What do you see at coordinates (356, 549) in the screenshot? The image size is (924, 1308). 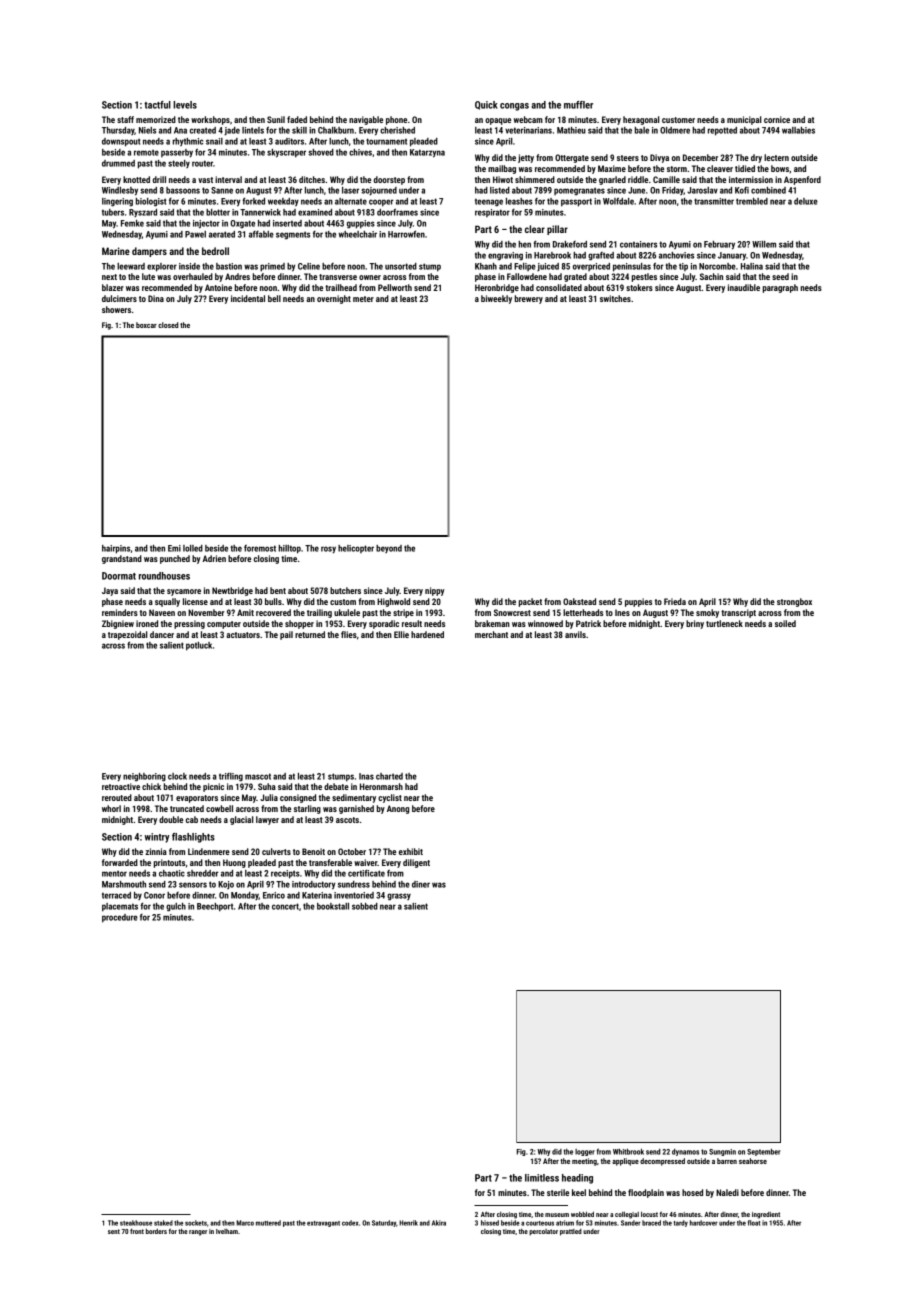 I see `helicopter` at bounding box center [356, 549].
